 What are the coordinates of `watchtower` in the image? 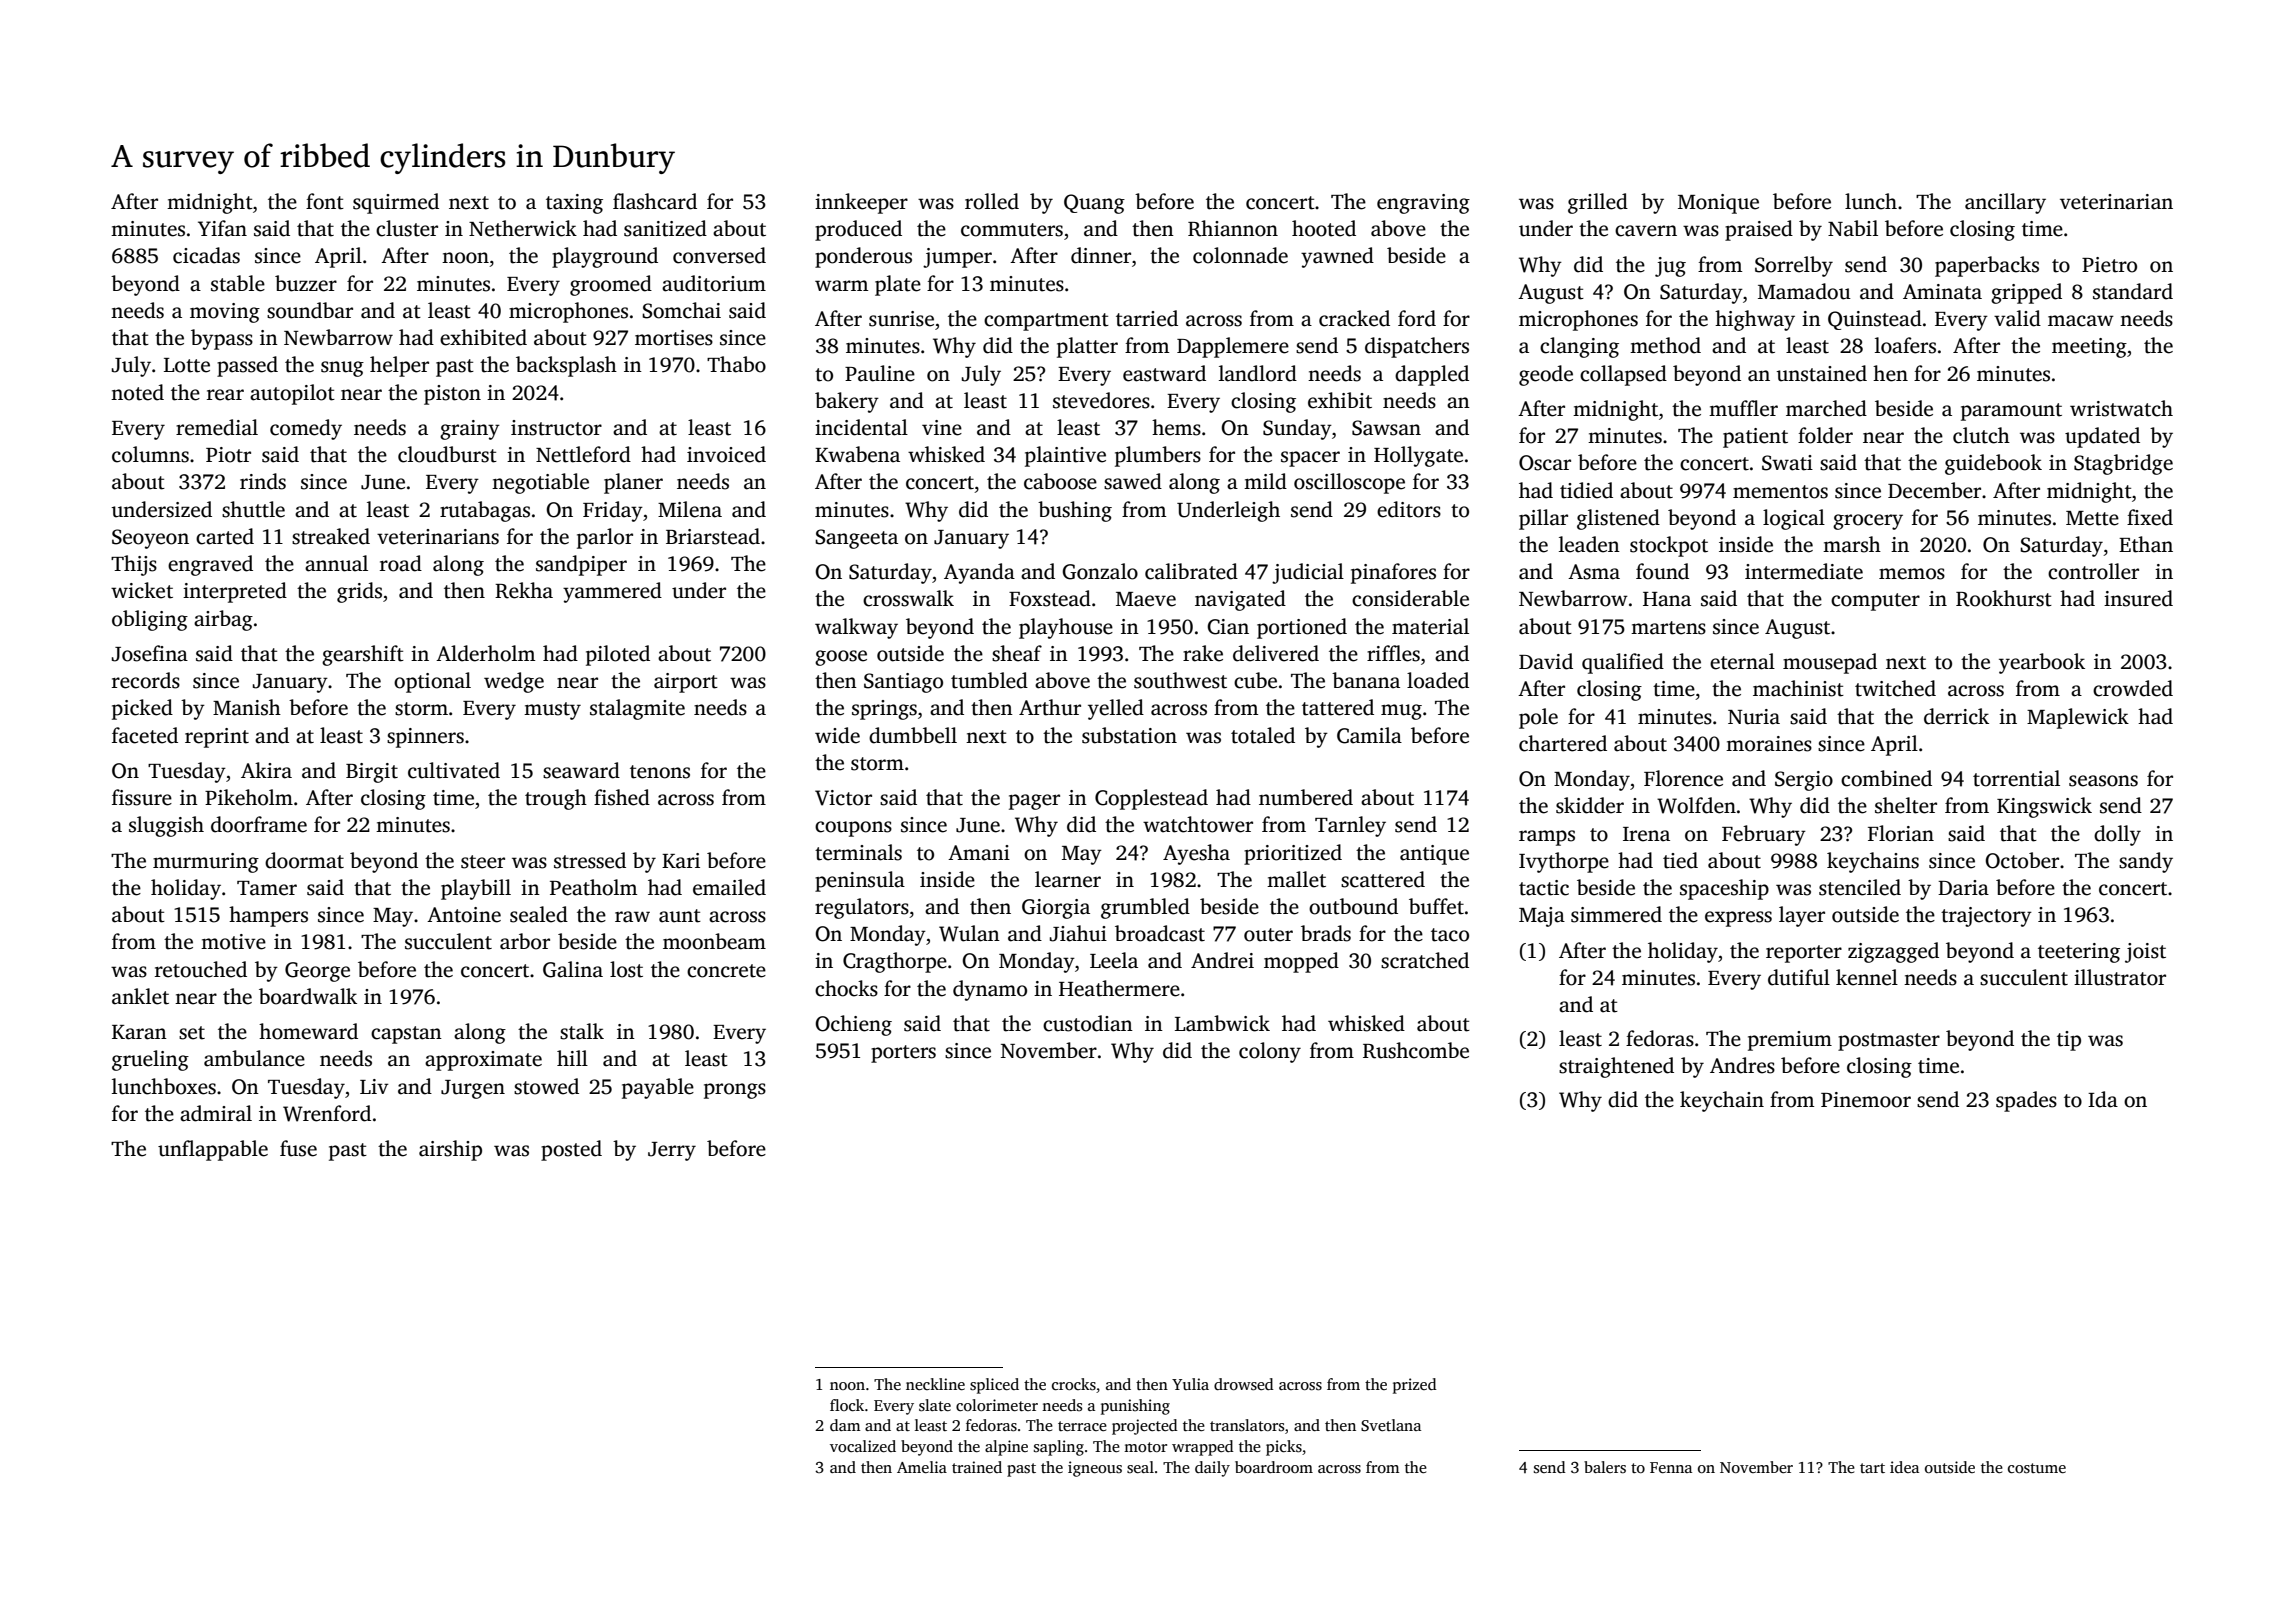 It's located at (1198, 824).
